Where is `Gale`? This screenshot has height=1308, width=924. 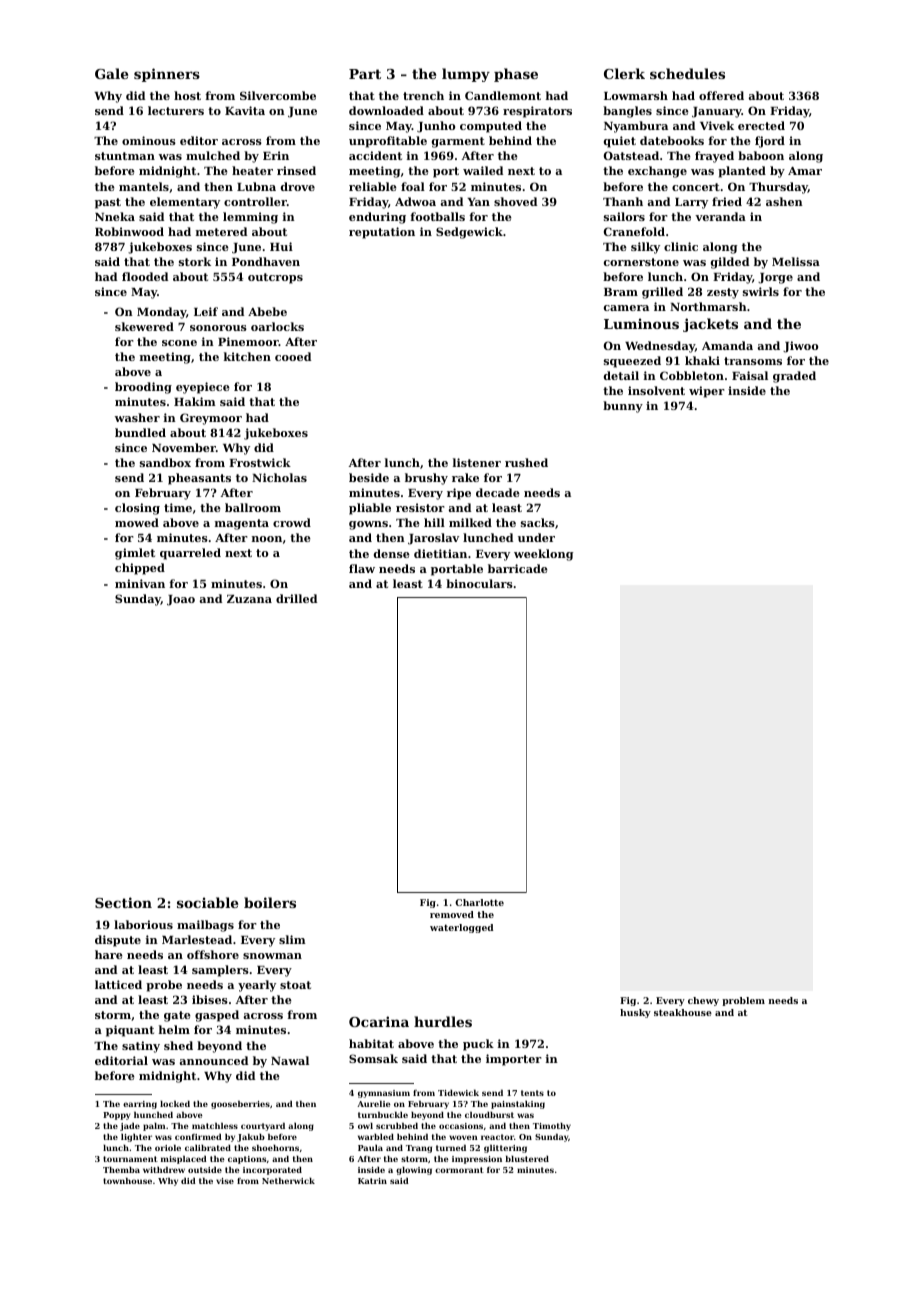 Gale is located at coordinates (111, 73).
